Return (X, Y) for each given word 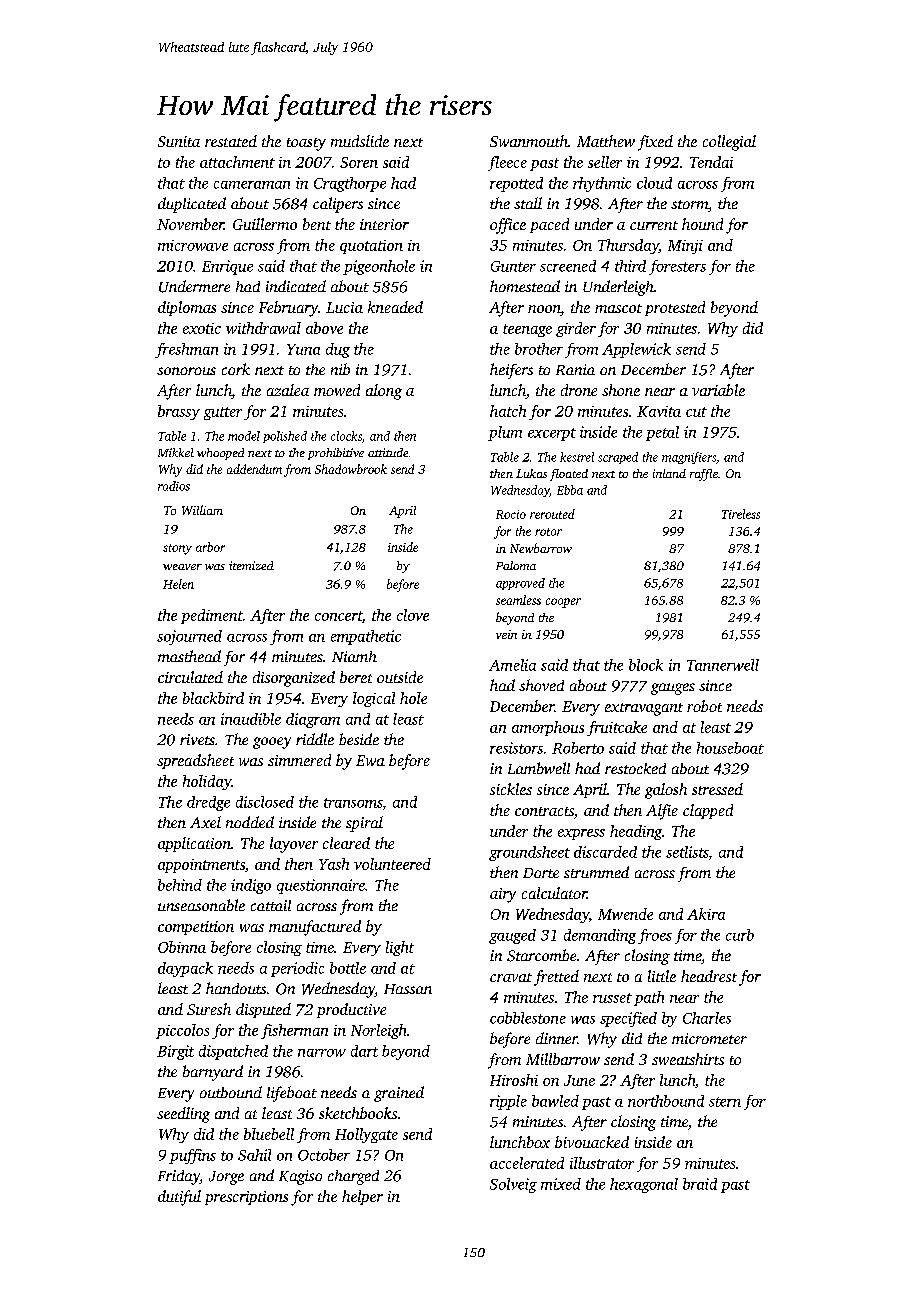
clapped (708, 811)
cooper (563, 603)
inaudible (251, 719)
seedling (183, 1115)
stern (725, 1102)
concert (338, 616)
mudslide (360, 141)
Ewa (370, 760)
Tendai (711, 162)
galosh (666, 791)
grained (399, 1094)
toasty (306, 144)
